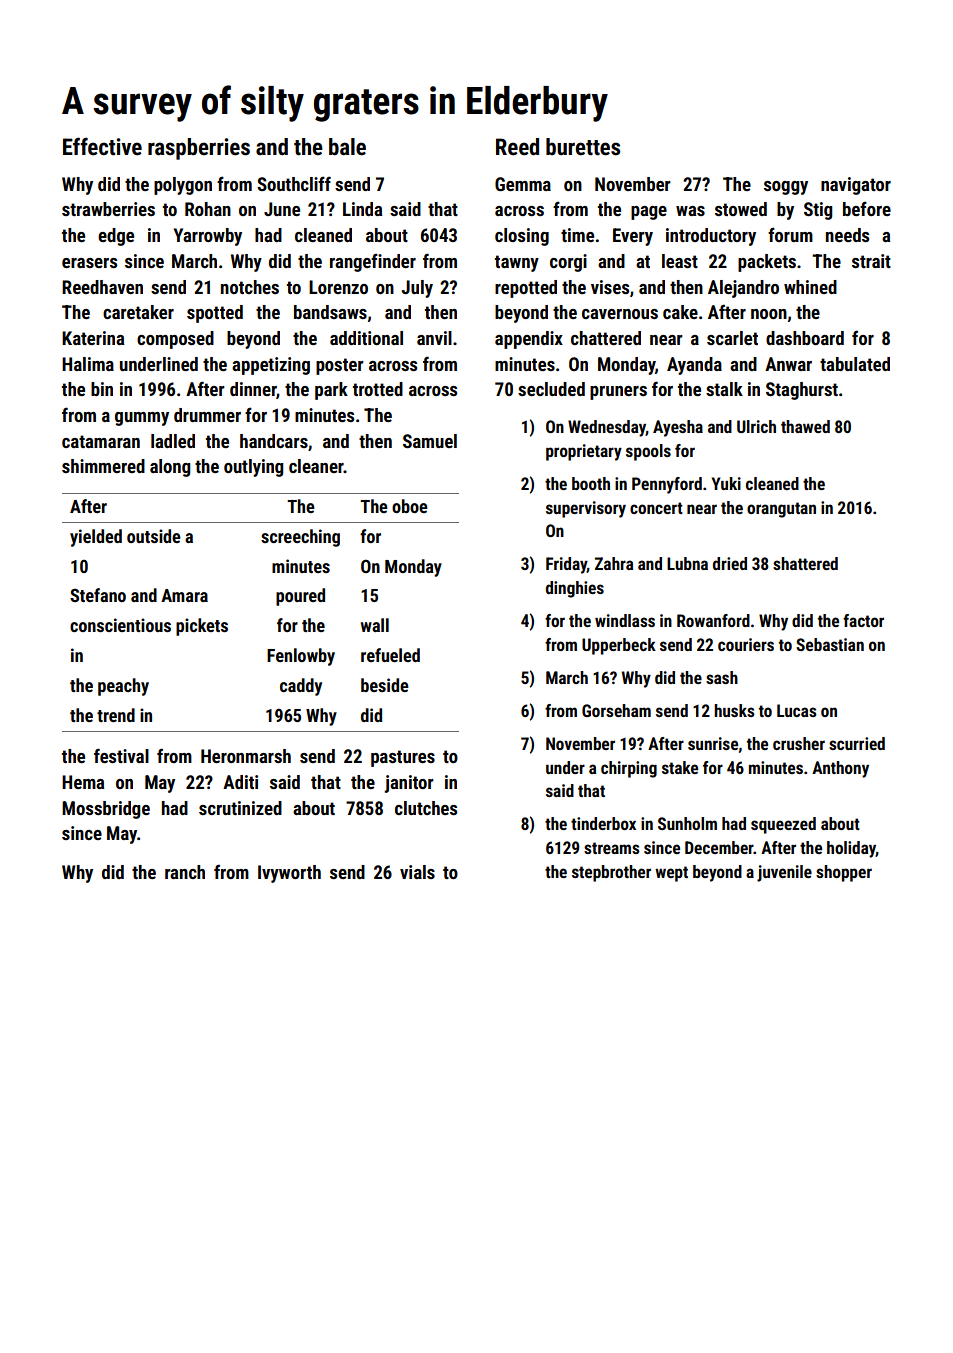  What do you see at coordinates (619, 646) in the screenshot?
I see `Upperbeck` at bounding box center [619, 646].
